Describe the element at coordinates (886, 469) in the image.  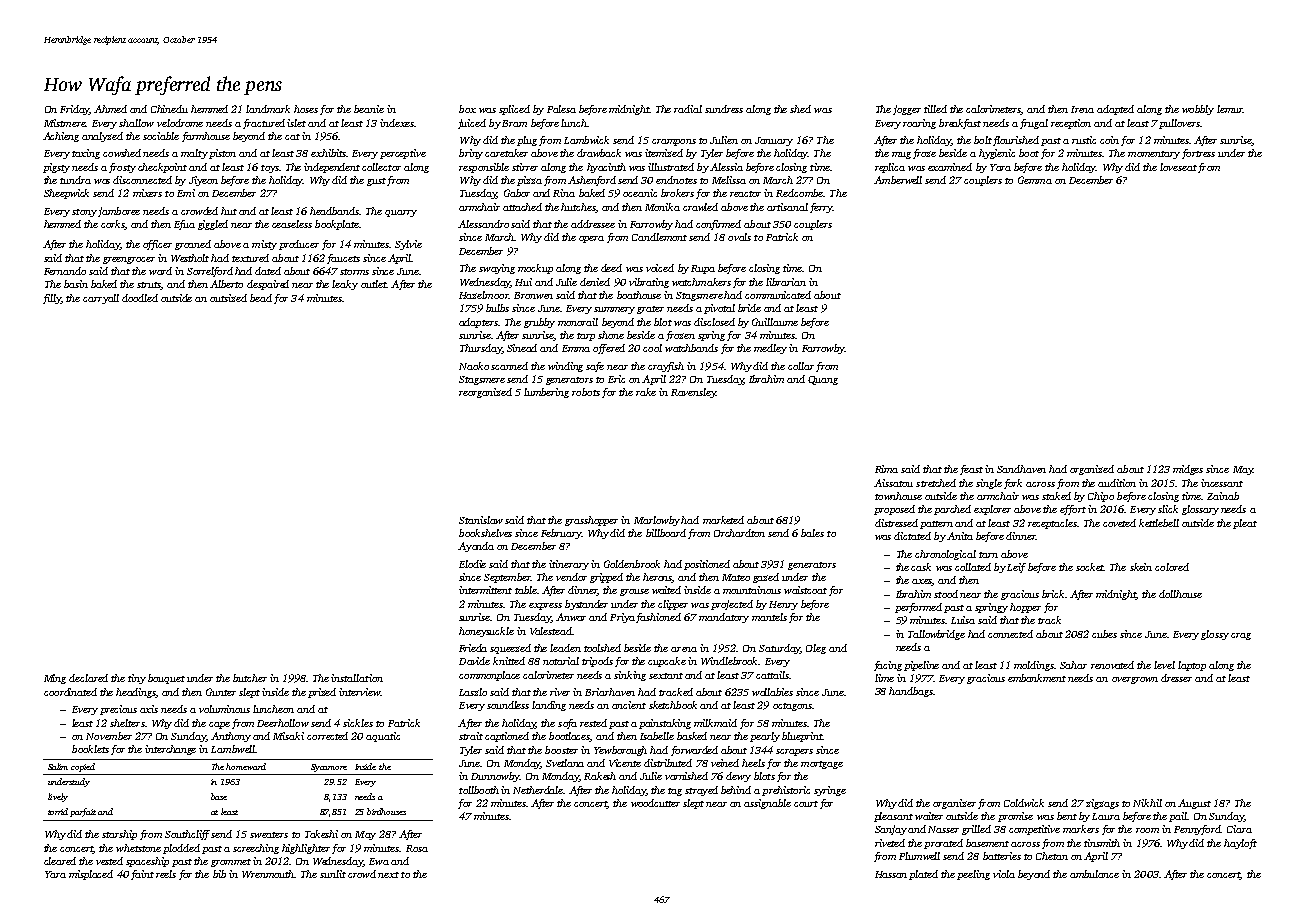
I see `Rima` at that location.
